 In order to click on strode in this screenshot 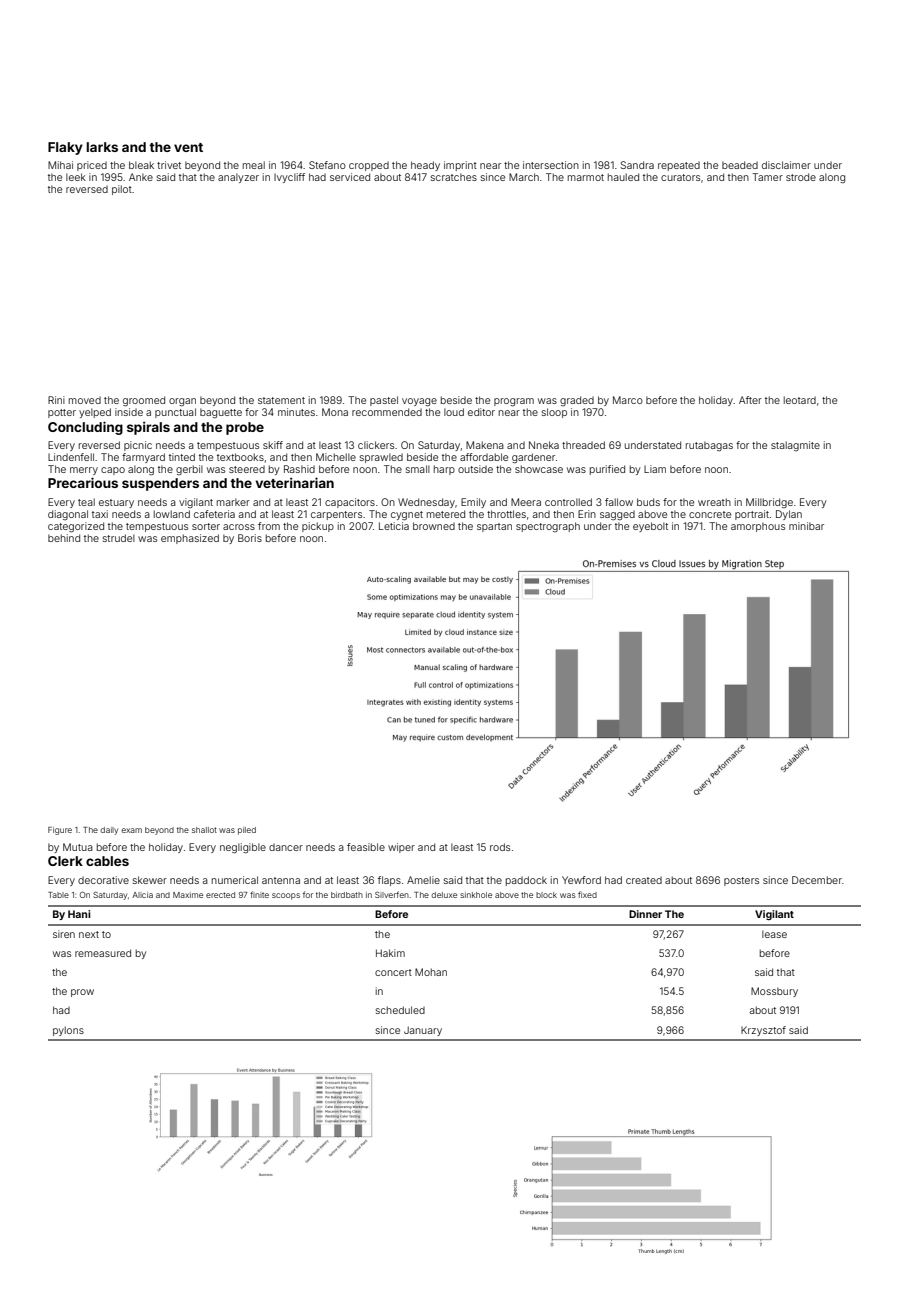, I will do `click(801, 177)`.
